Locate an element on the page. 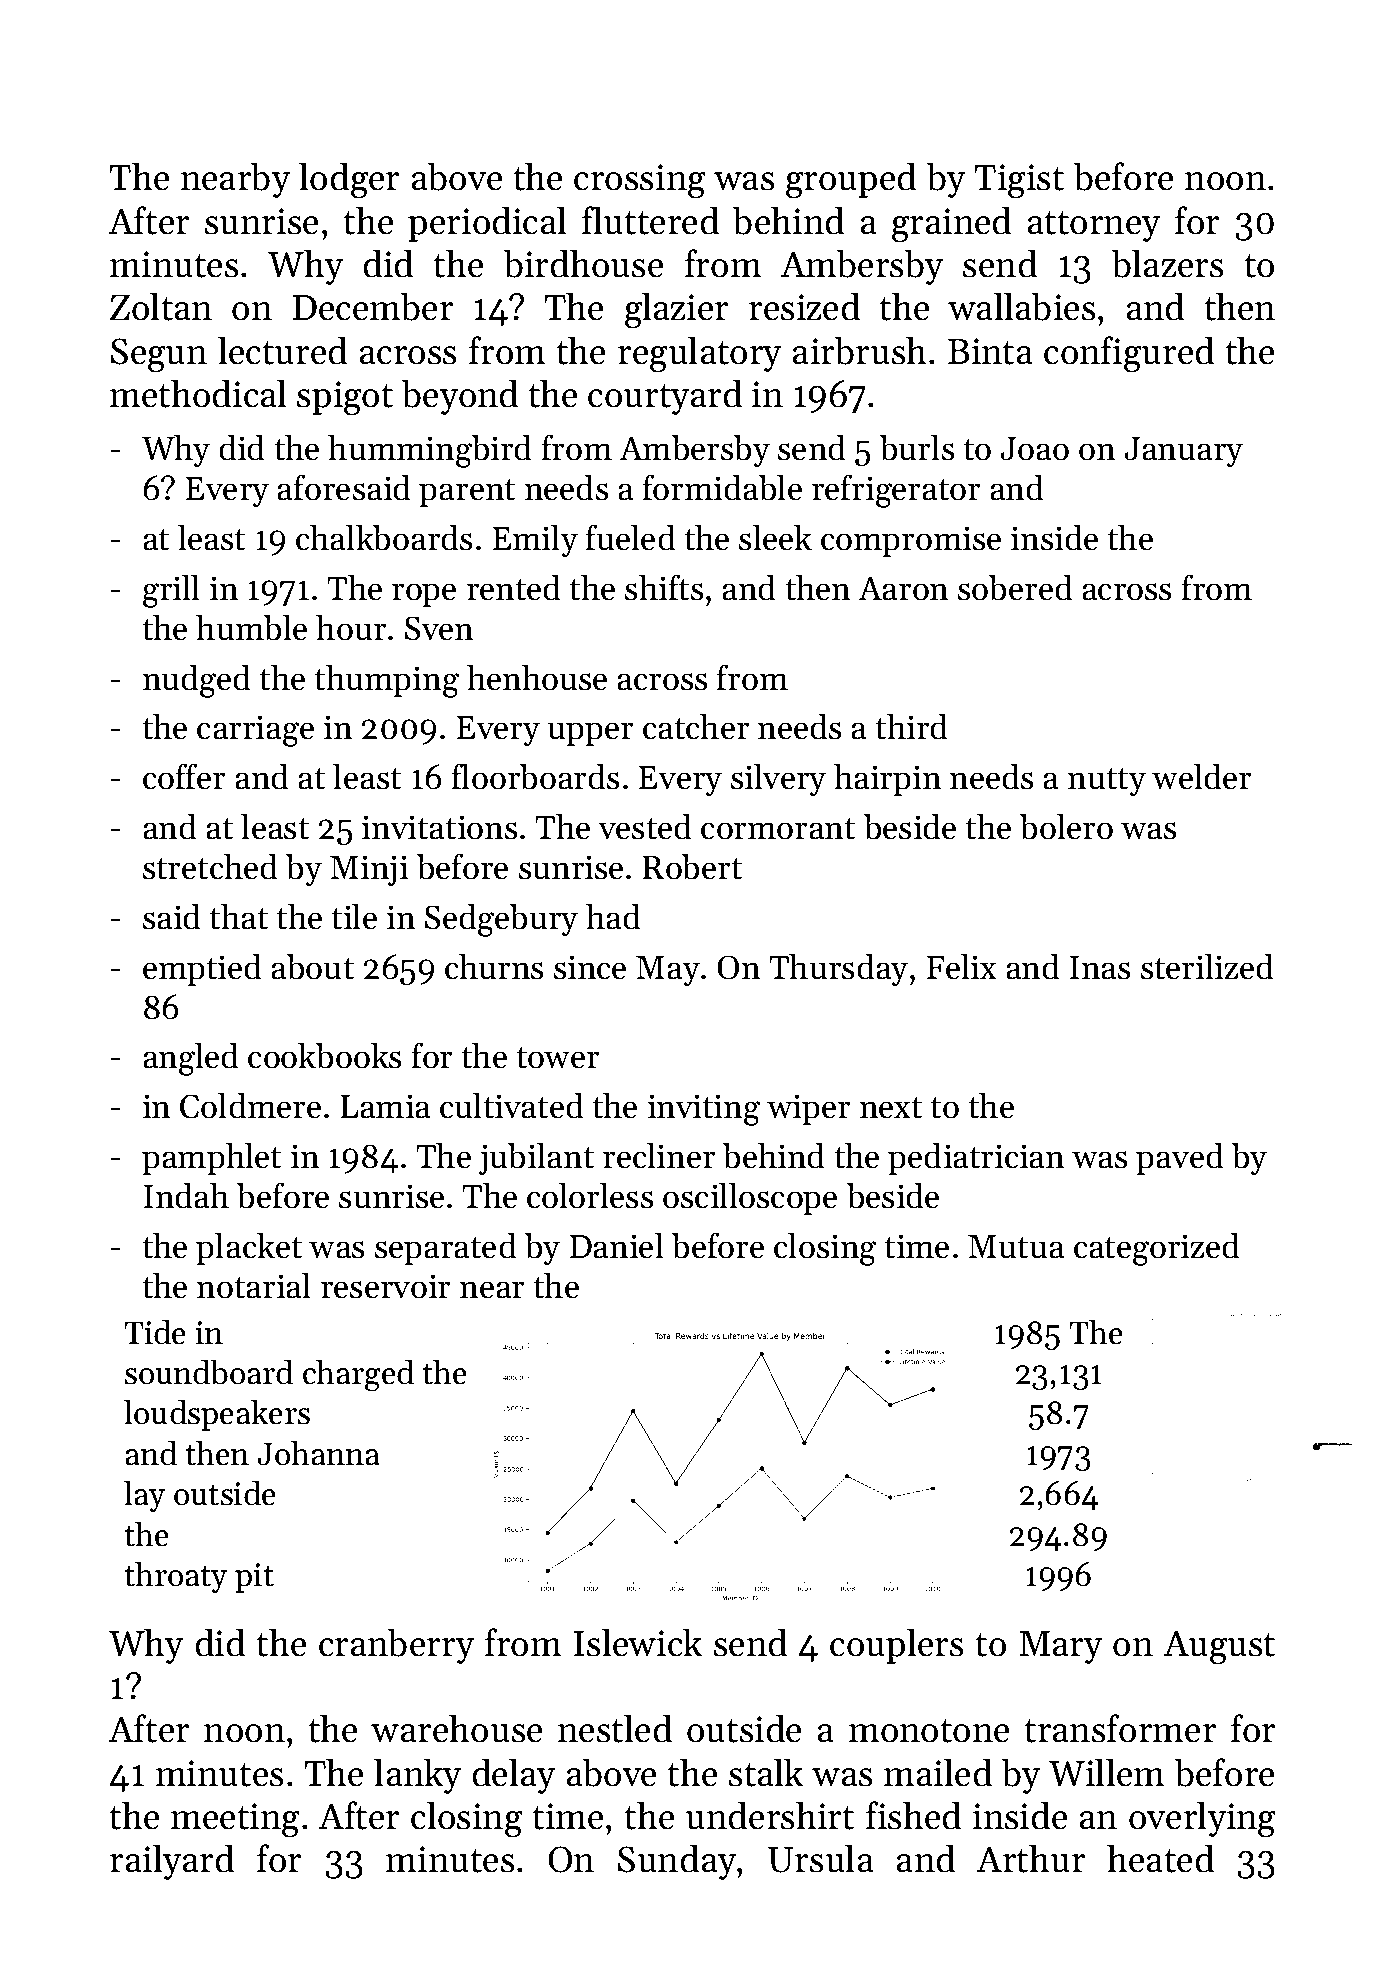  refrigerator is located at coordinates (896, 491).
